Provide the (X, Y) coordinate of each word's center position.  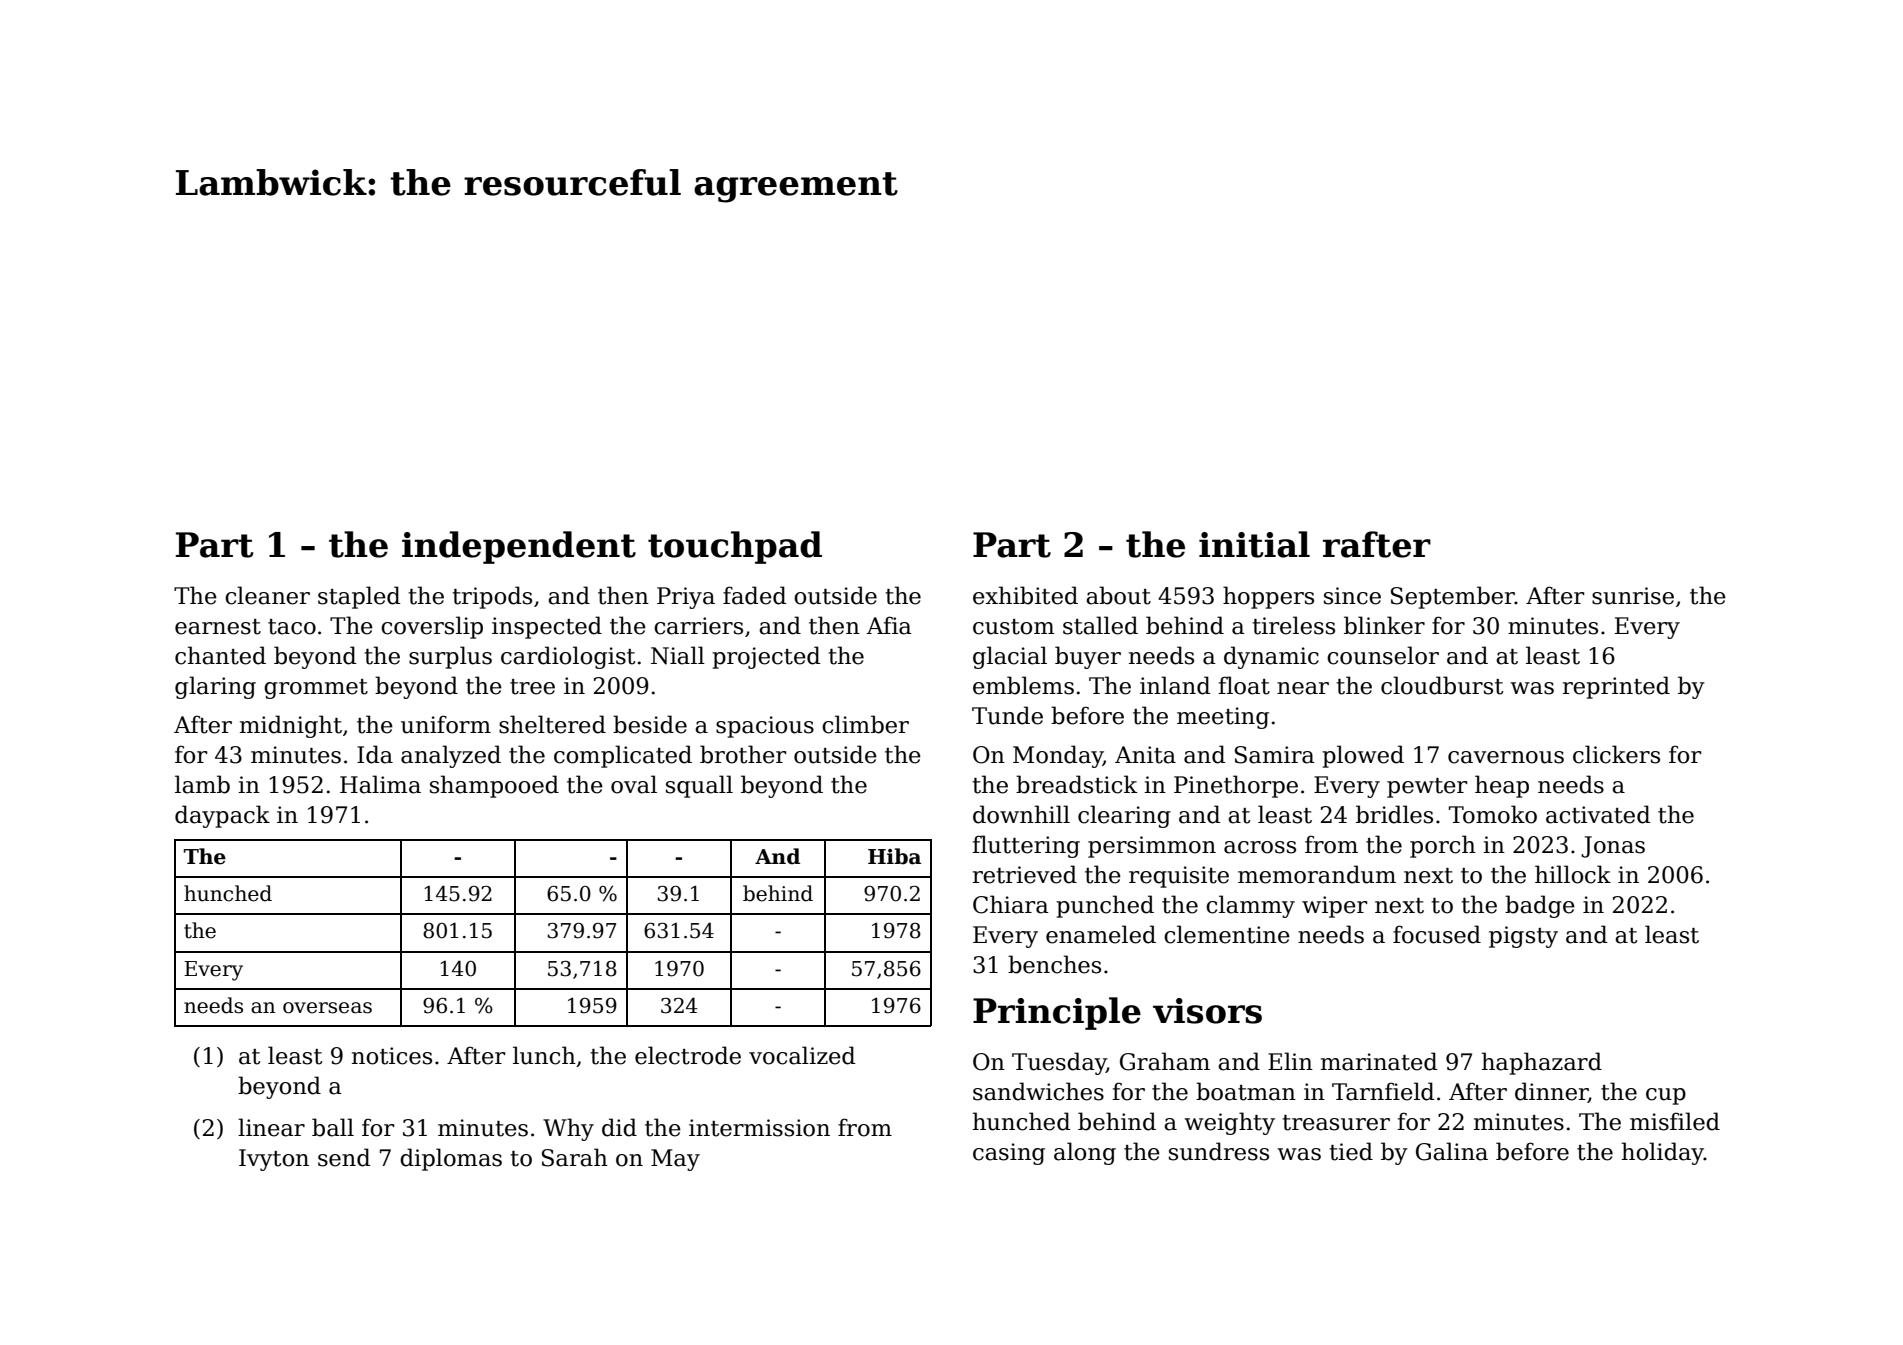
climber (865, 724)
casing (1009, 1154)
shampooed (494, 786)
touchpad (735, 547)
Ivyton (274, 1160)
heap (1502, 786)
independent (519, 547)
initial (1254, 544)
